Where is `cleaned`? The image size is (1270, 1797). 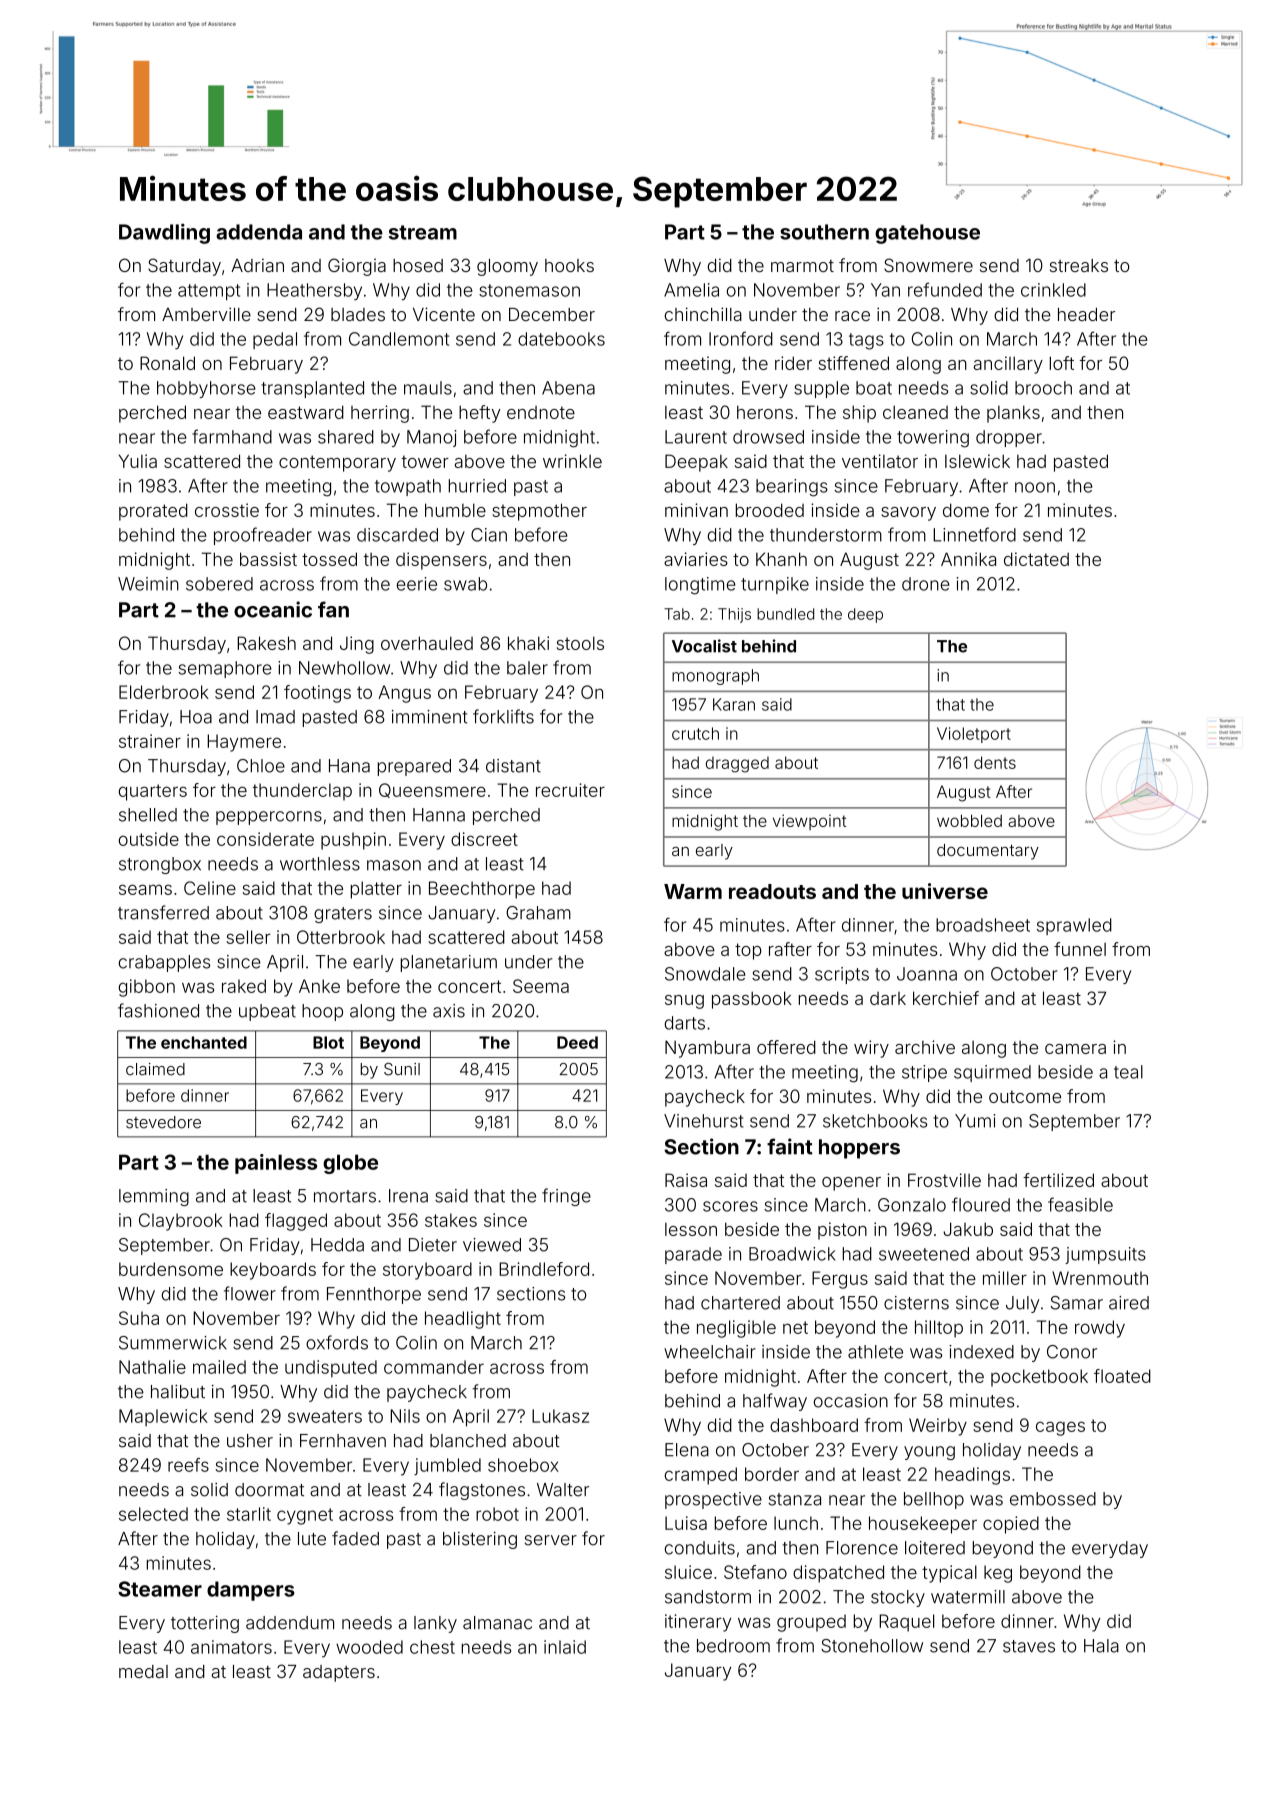
cleaned is located at coordinates (915, 412).
